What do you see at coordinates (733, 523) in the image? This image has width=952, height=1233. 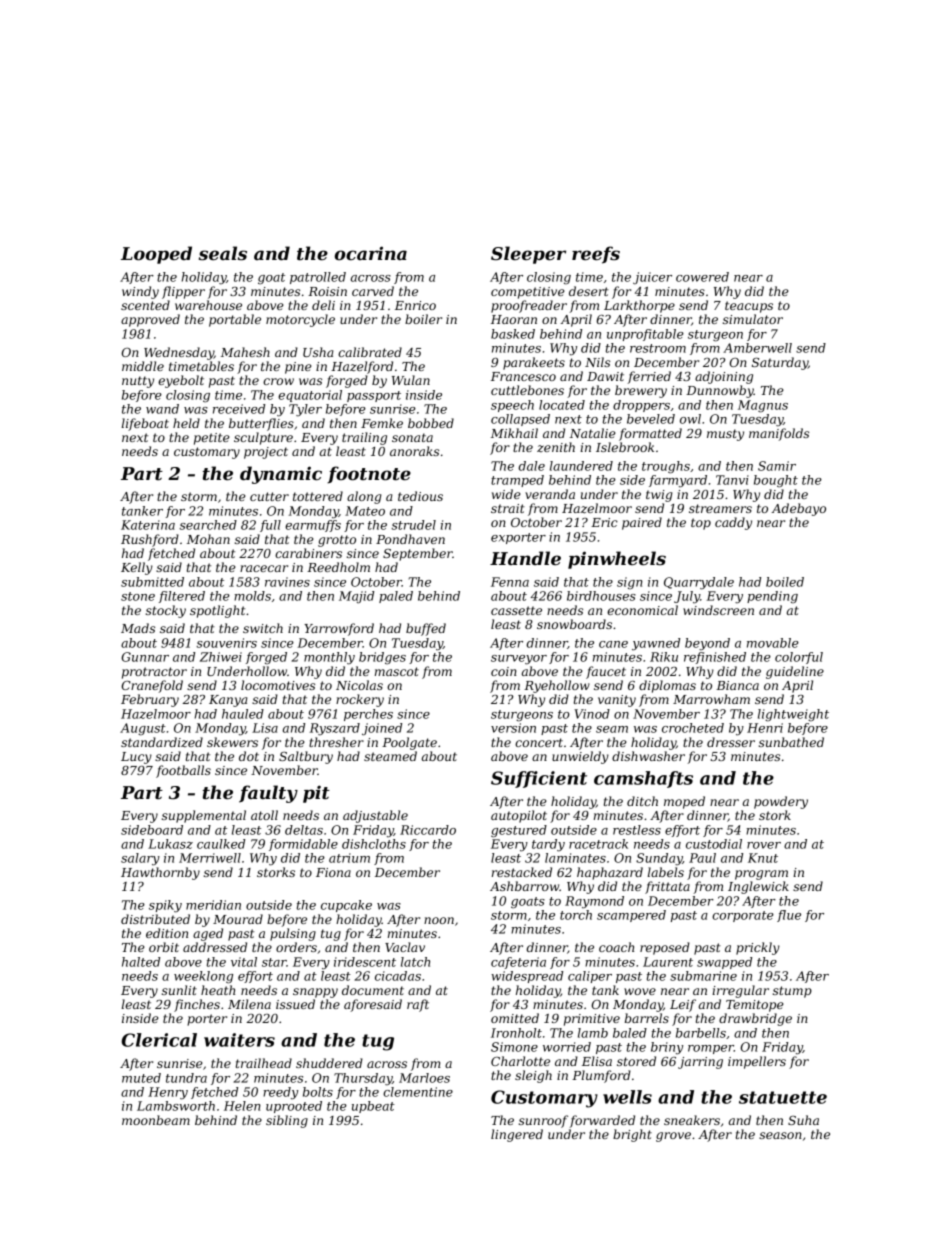 I see `caddy` at bounding box center [733, 523].
